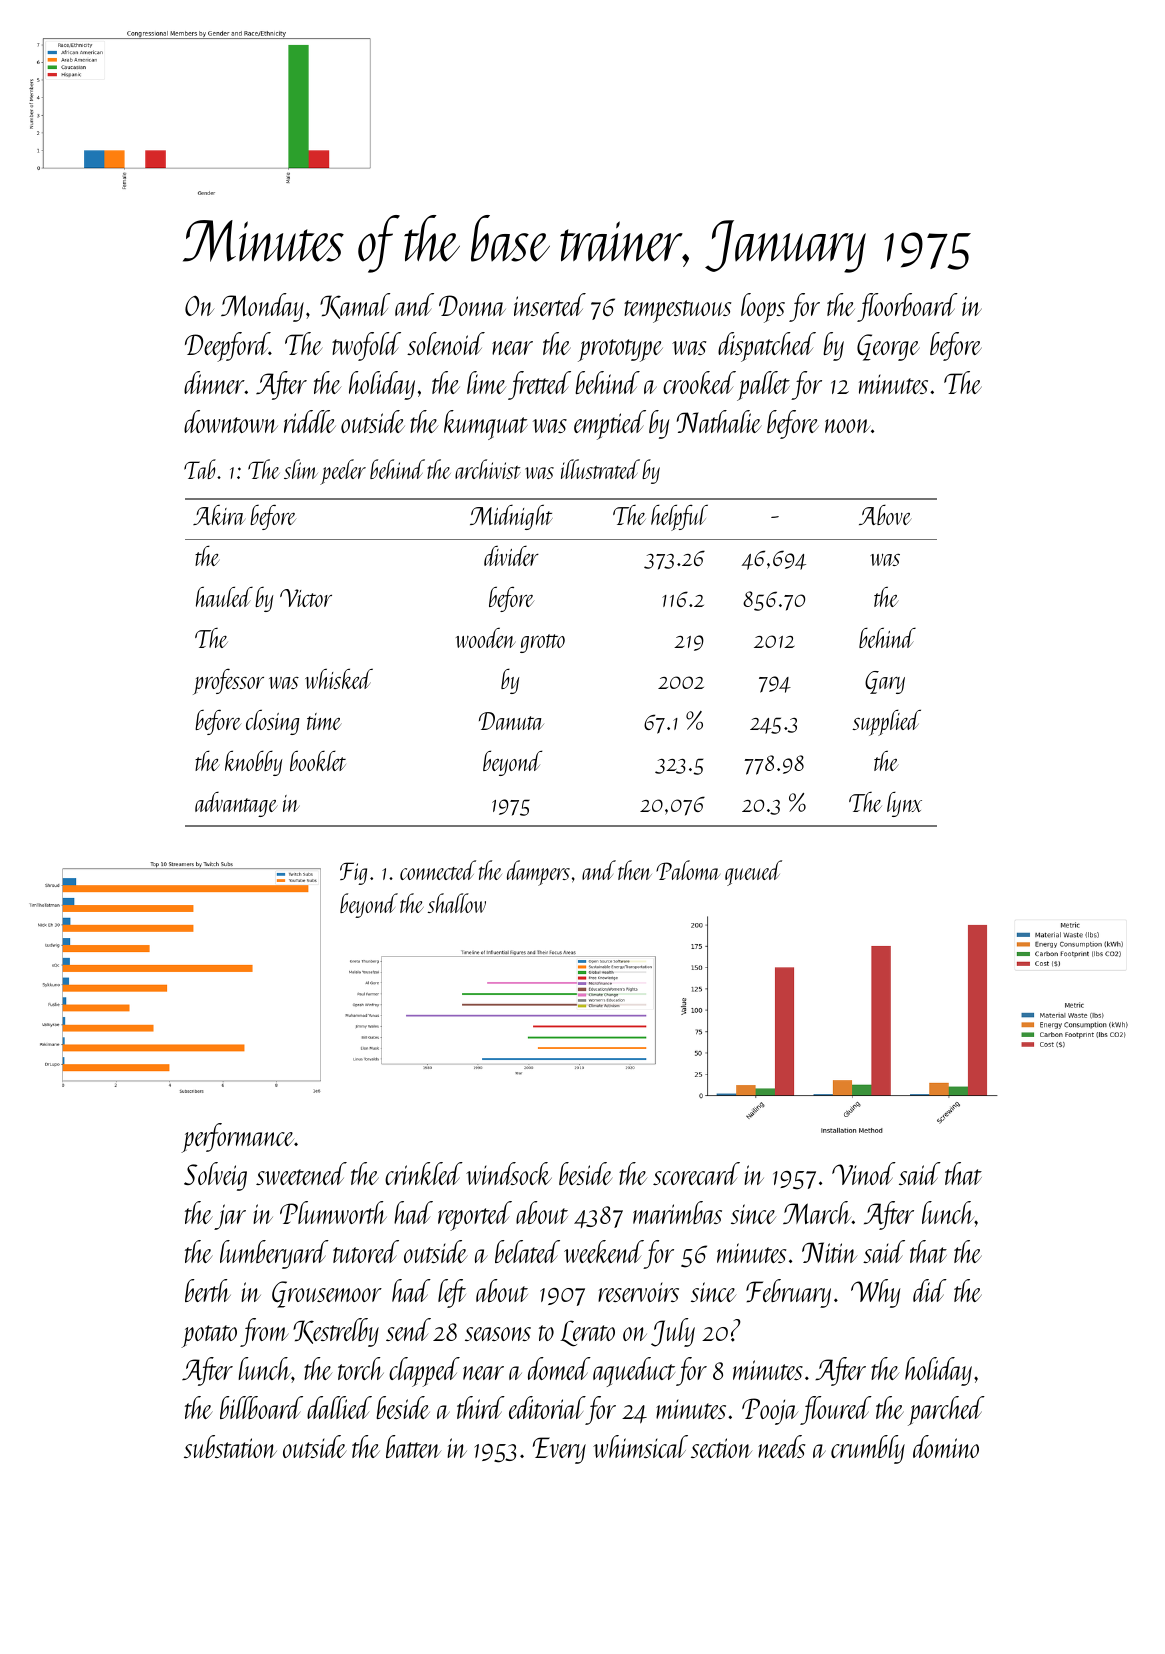  What do you see at coordinates (753, 873) in the screenshot?
I see `queued` at bounding box center [753, 873].
